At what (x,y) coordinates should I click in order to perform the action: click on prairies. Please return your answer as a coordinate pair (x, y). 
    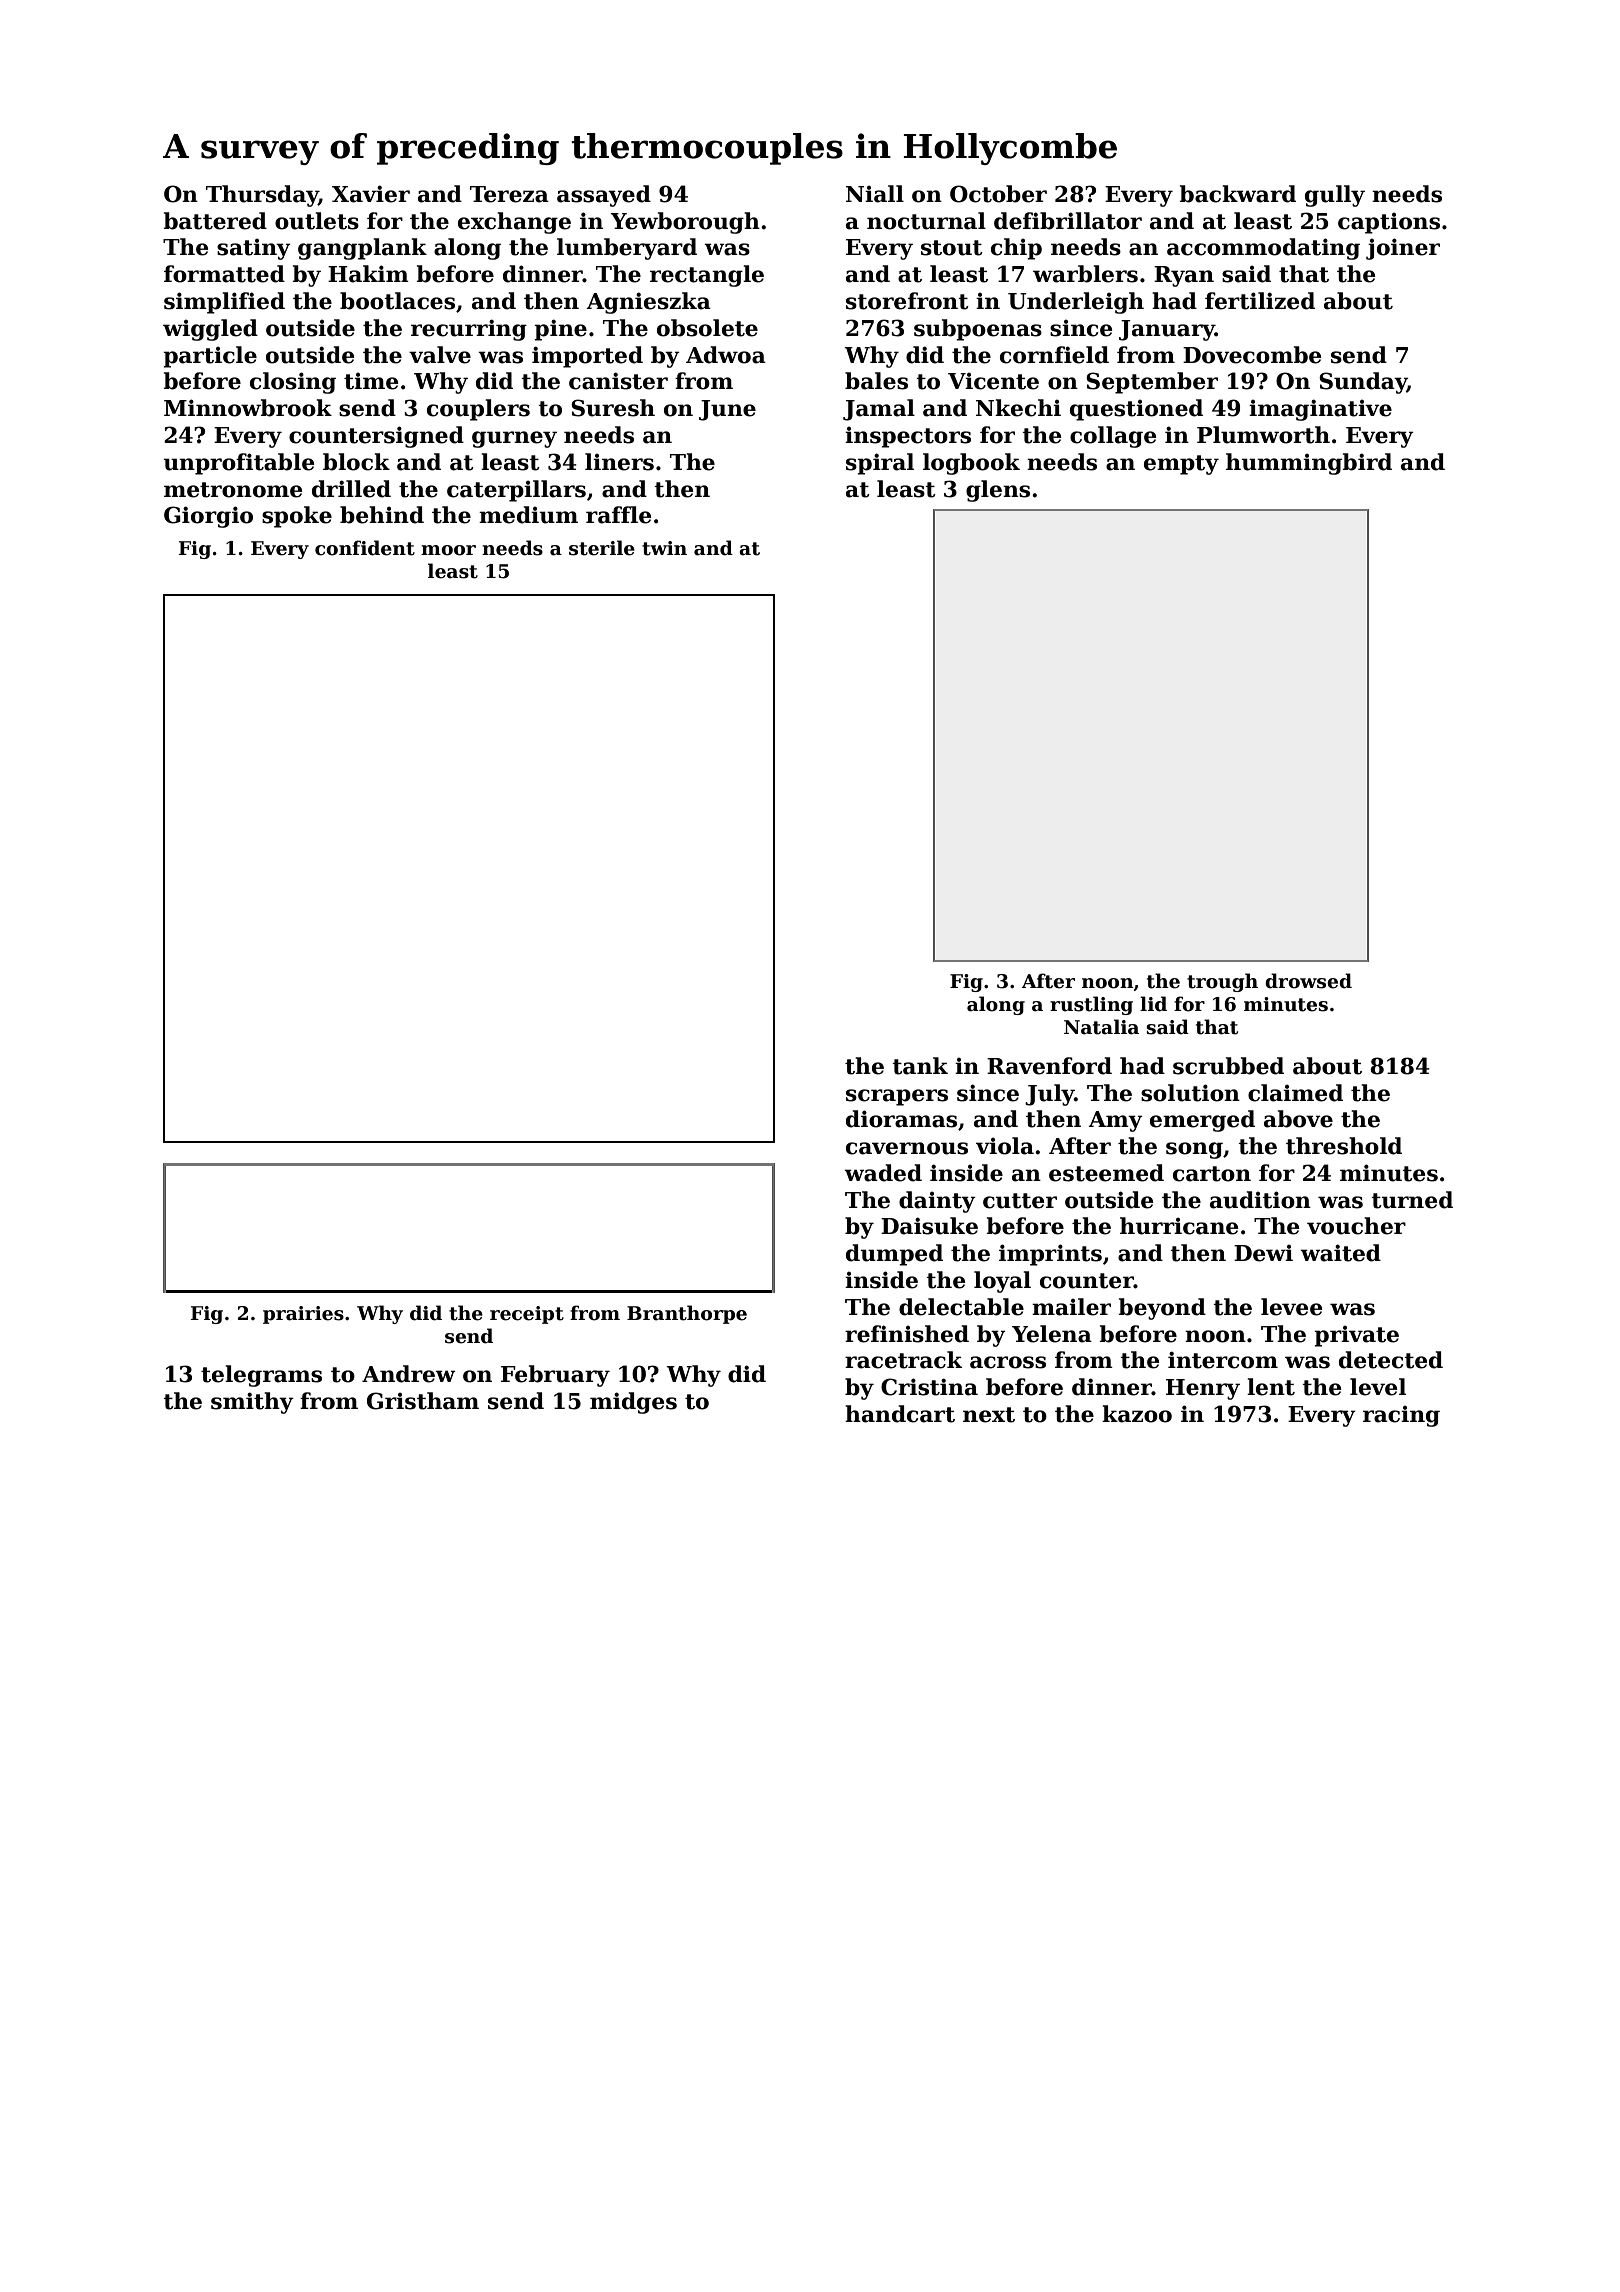
    Looking at the image, I should click on (303, 1315).
